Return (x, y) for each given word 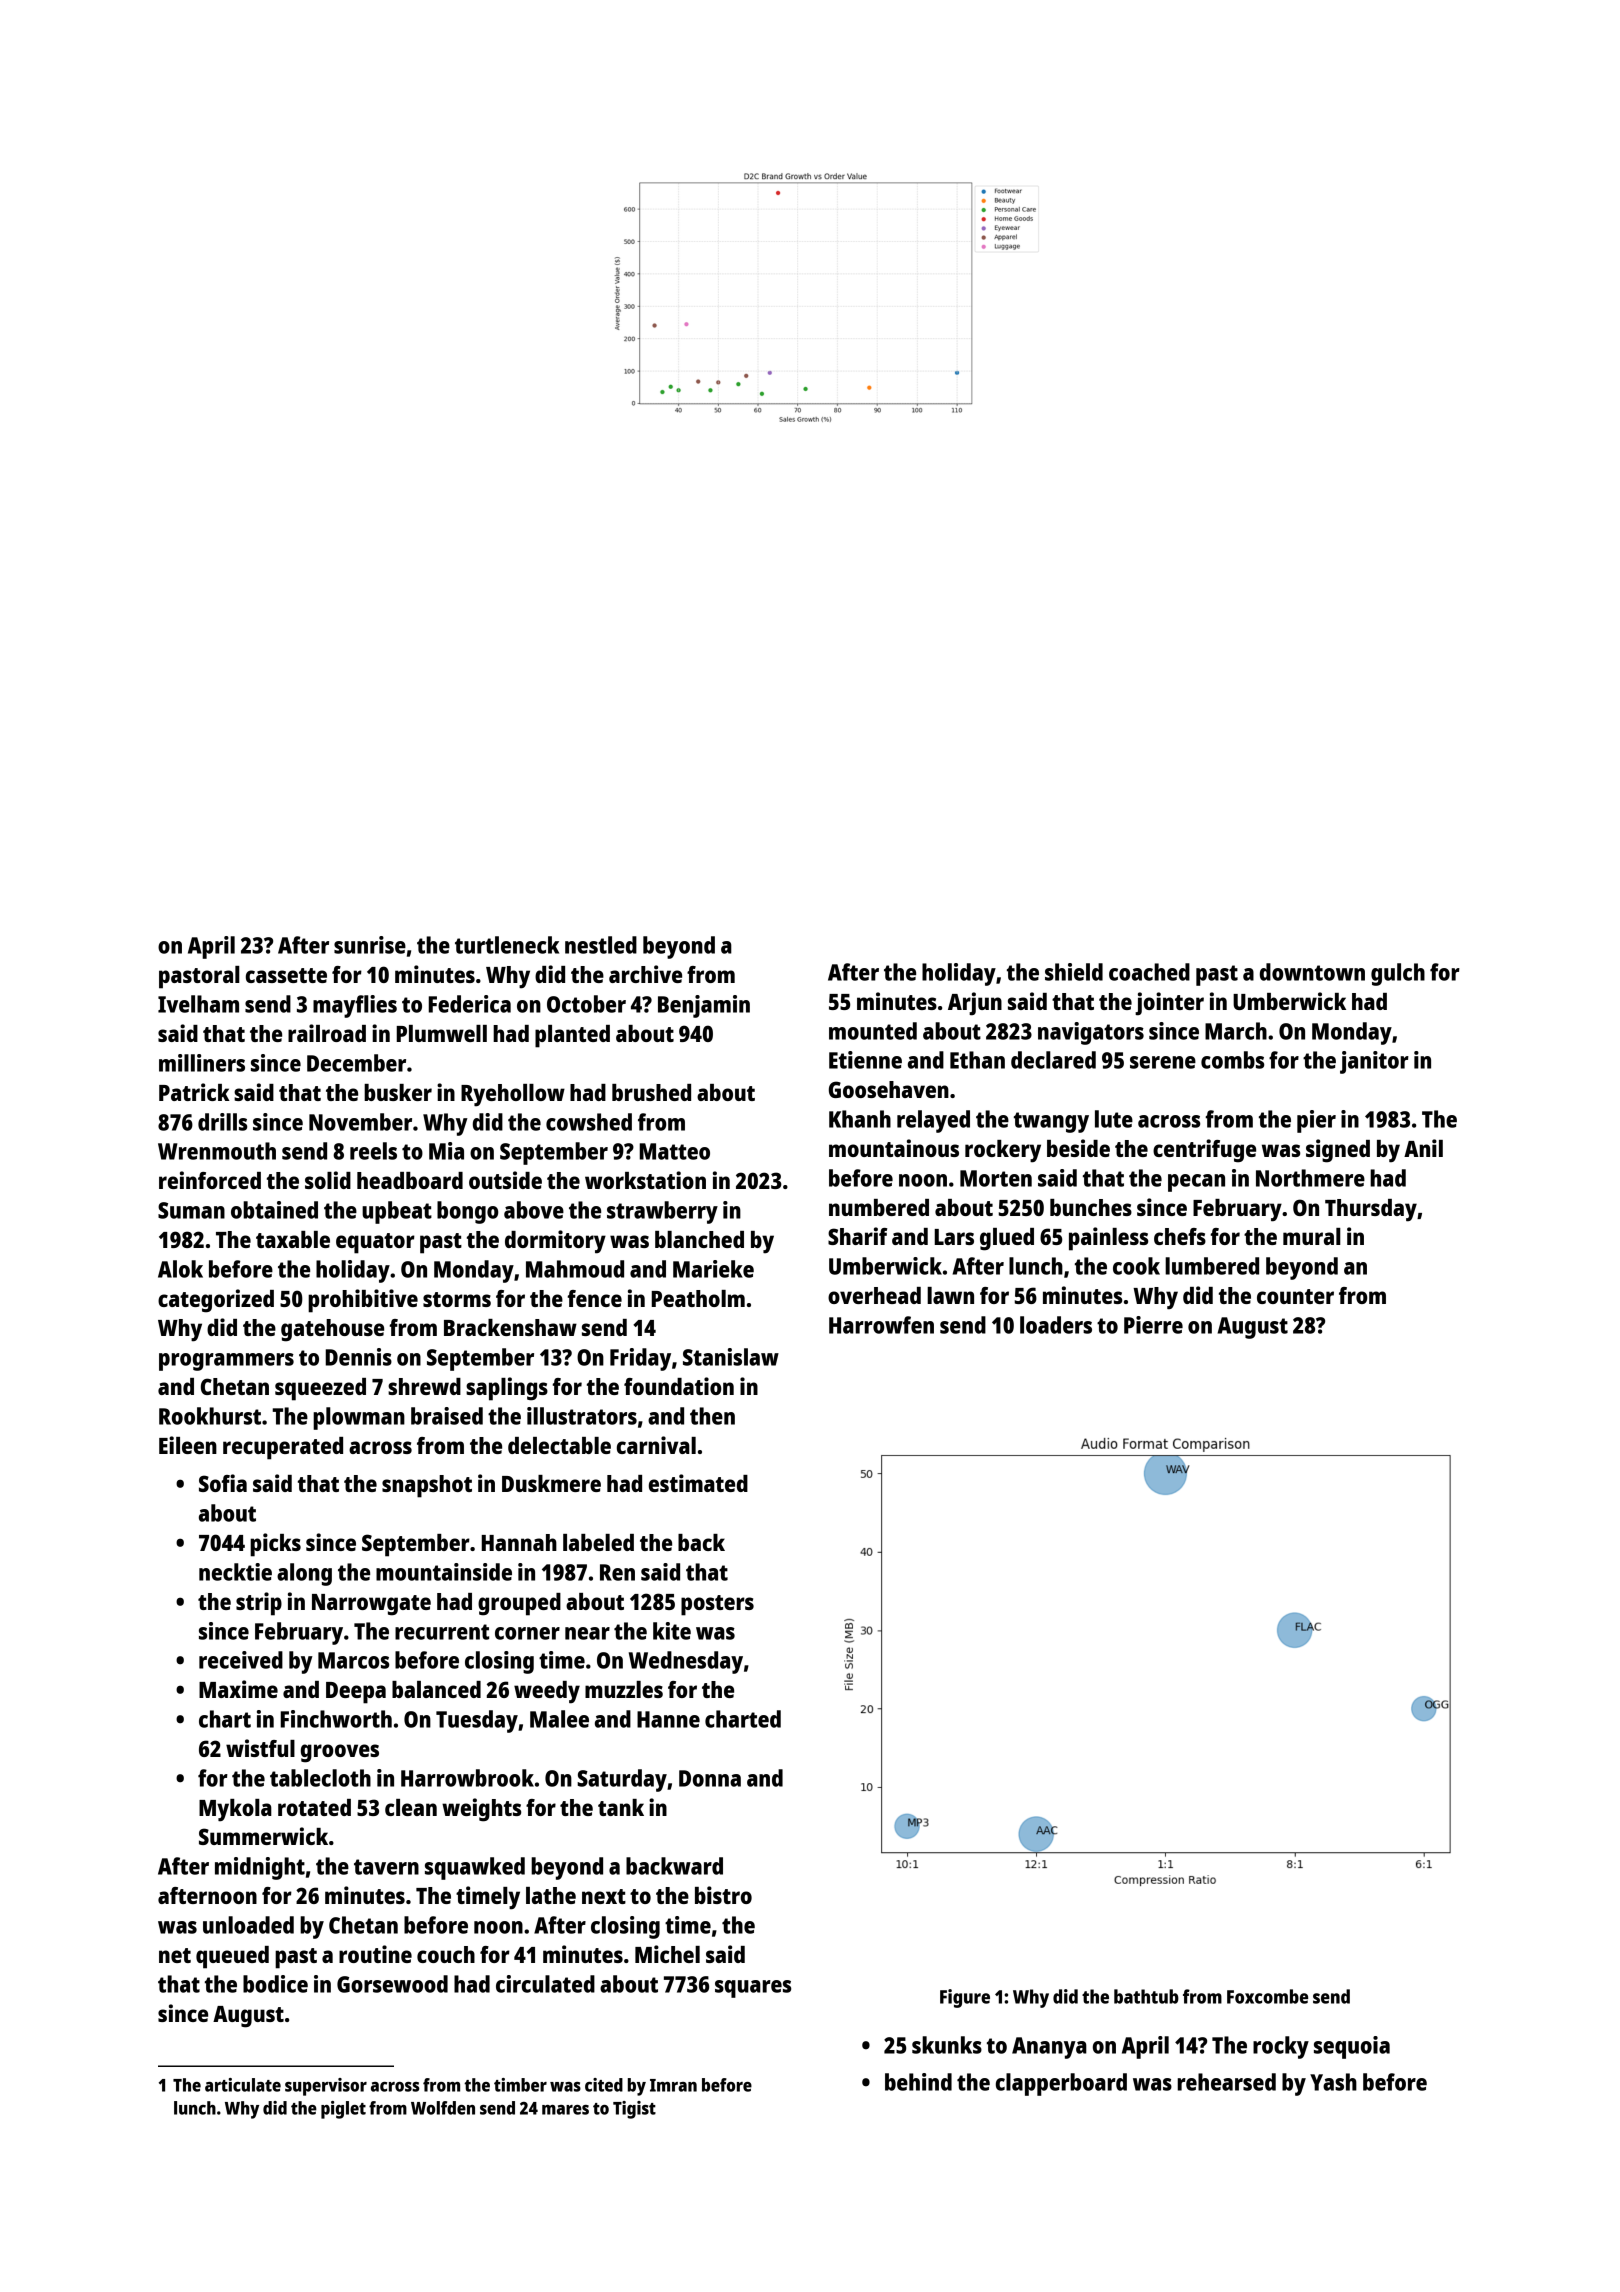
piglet (343, 2110)
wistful (260, 1748)
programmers (226, 1362)
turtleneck (507, 945)
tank (621, 1807)
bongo (468, 1212)
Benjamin (704, 1006)
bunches (1091, 1207)
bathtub (1146, 1996)
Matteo (674, 1151)
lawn (950, 1295)
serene (1163, 1062)
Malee (559, 1719)
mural (1312, 1236)
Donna (710, 1778)
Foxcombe (1267, 1996)
